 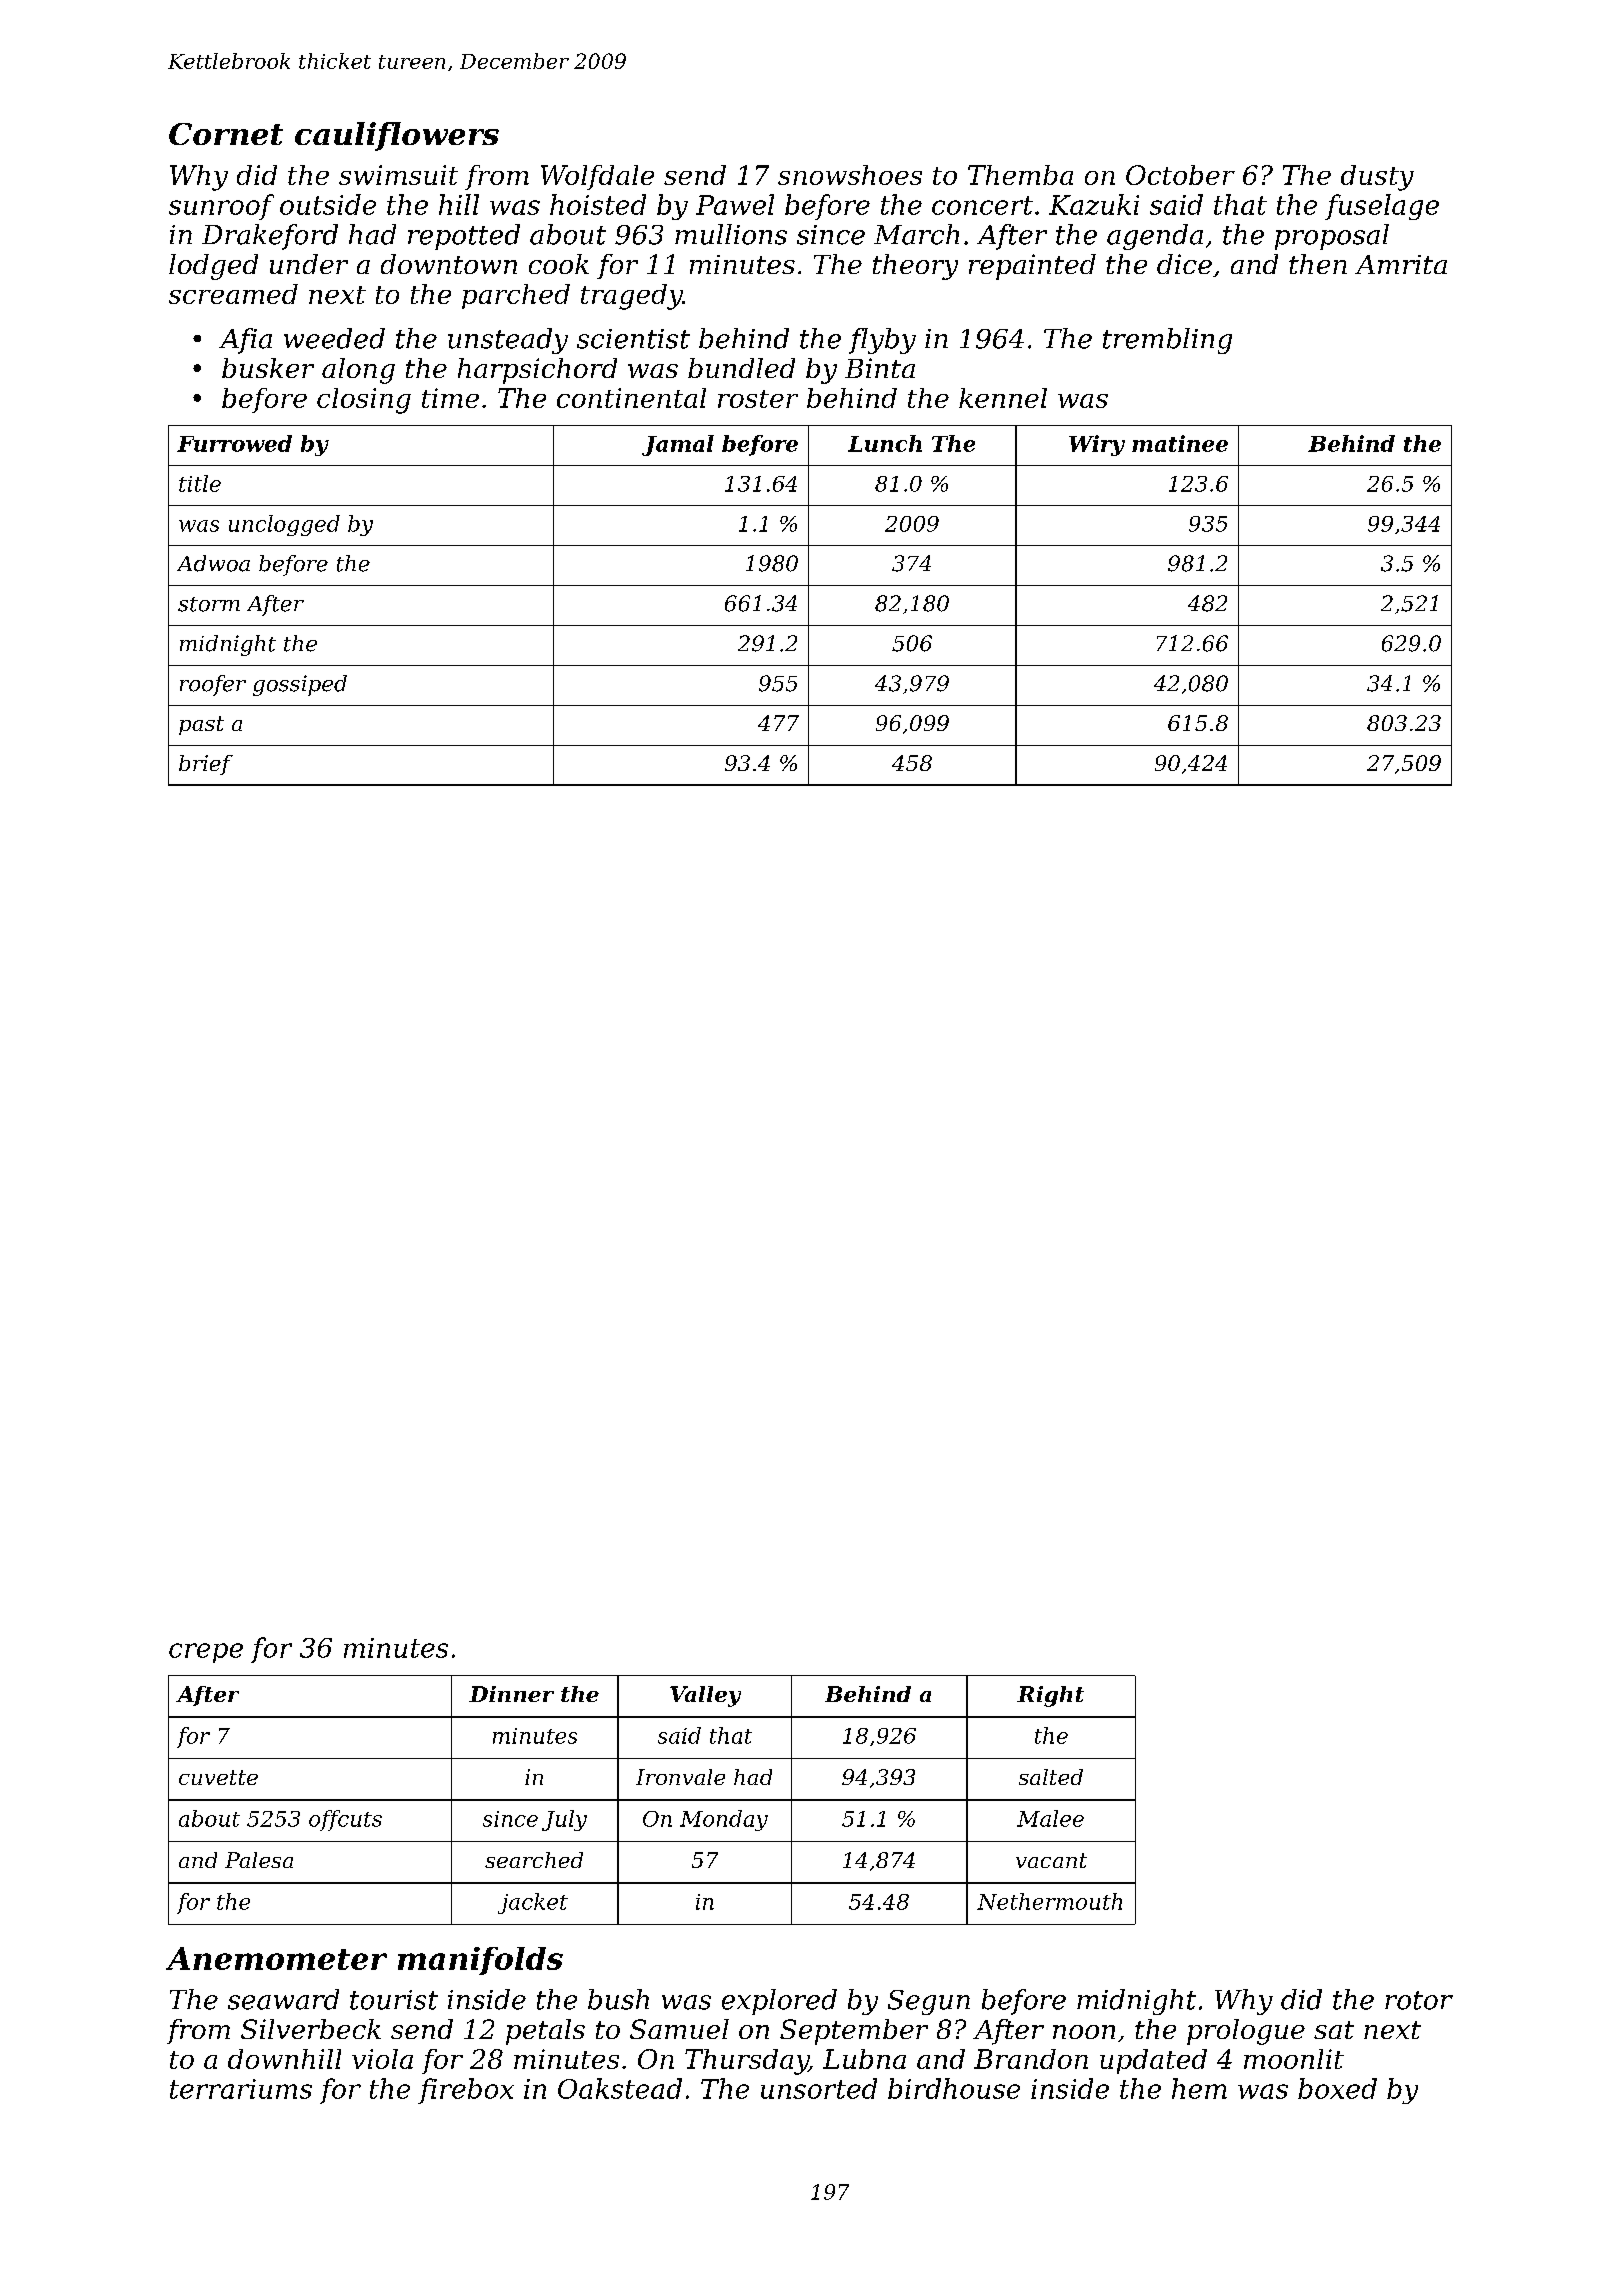 What do you see at coordinates (300, 685) in the screenshot?
I see `gossiped` at bounding box center [300, 685].
